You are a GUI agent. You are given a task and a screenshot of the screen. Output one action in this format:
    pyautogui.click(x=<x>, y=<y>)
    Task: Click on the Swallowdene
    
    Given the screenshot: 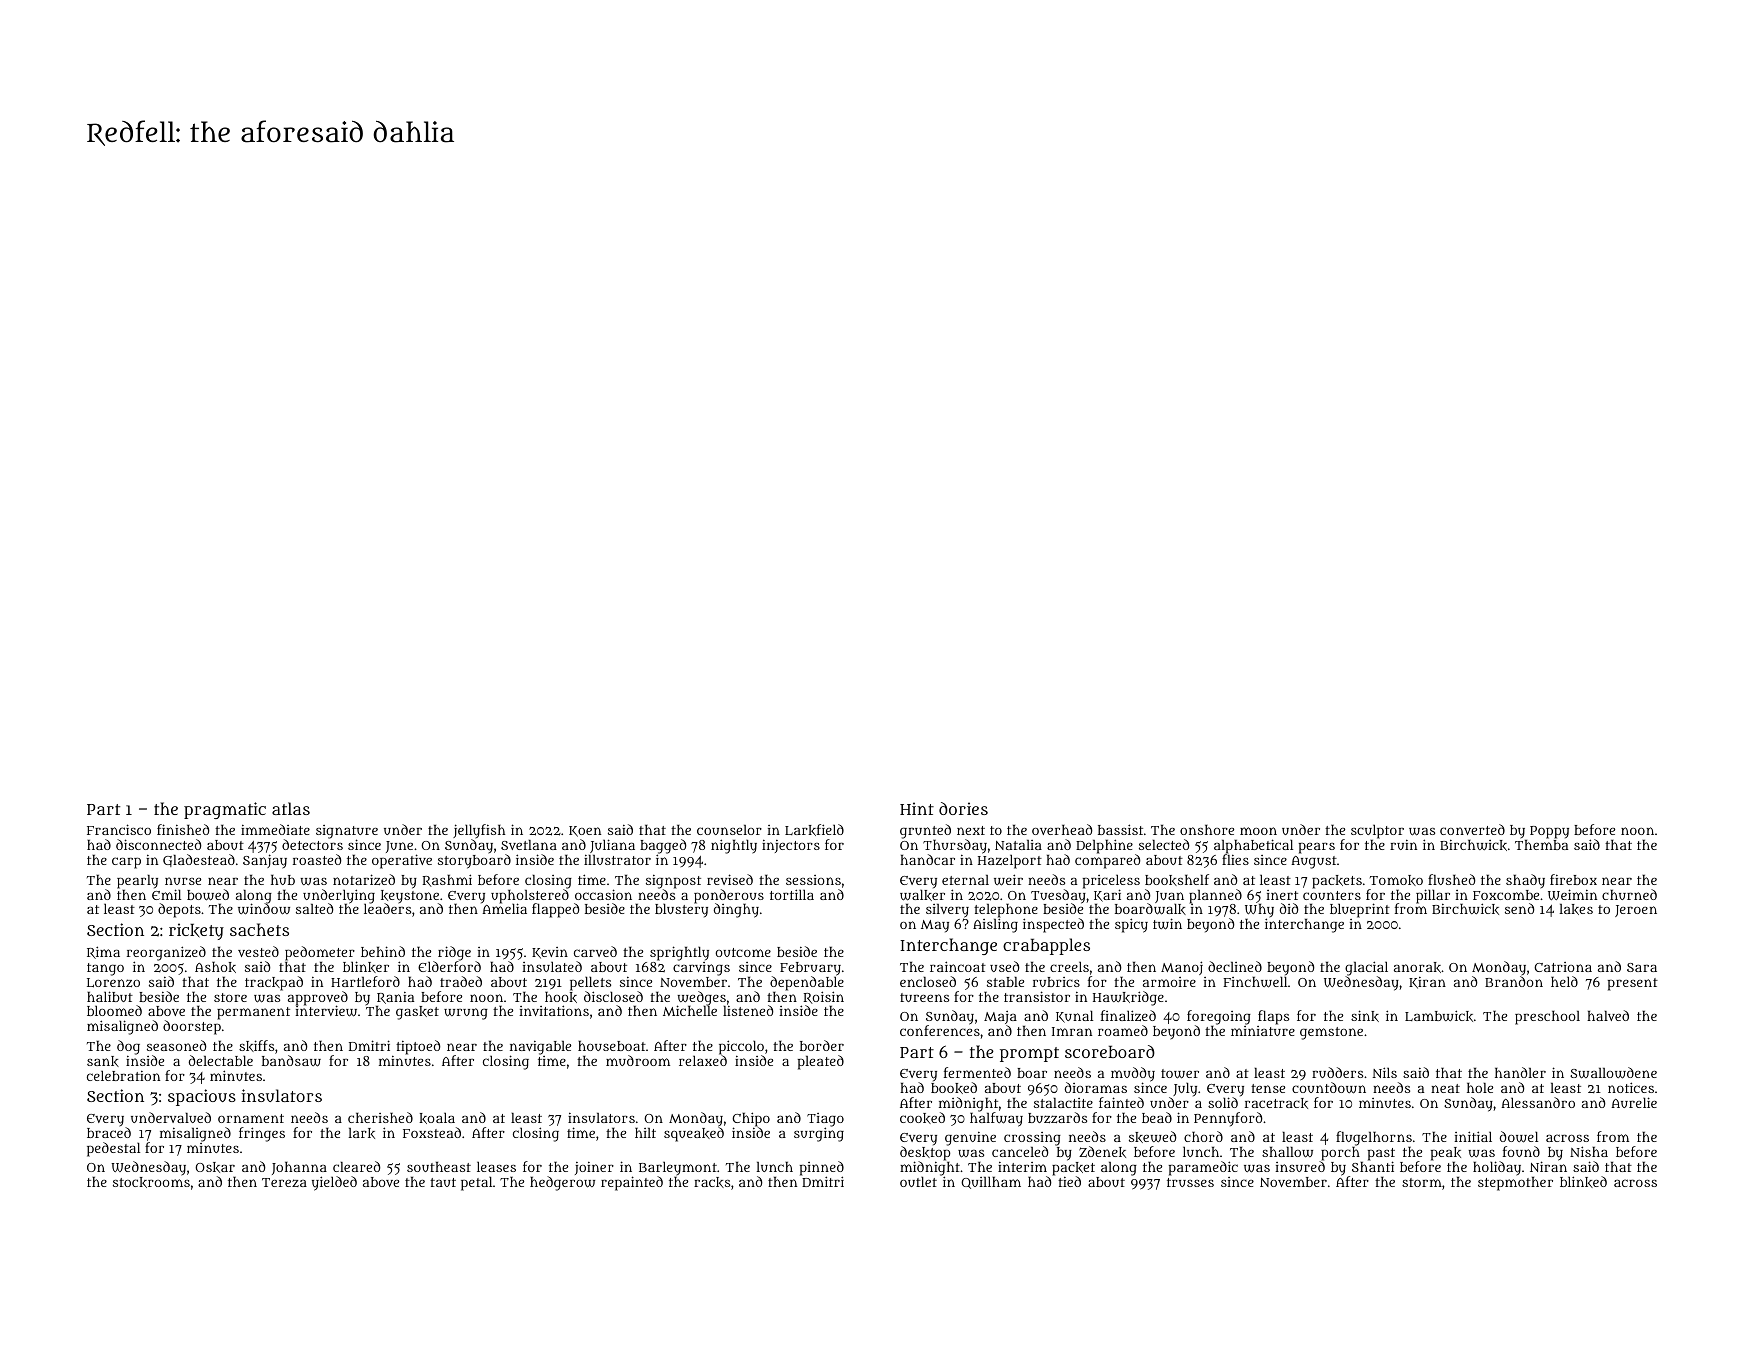 What is the action you would take?
    pyautogui.click(x=1613, y=1073)
